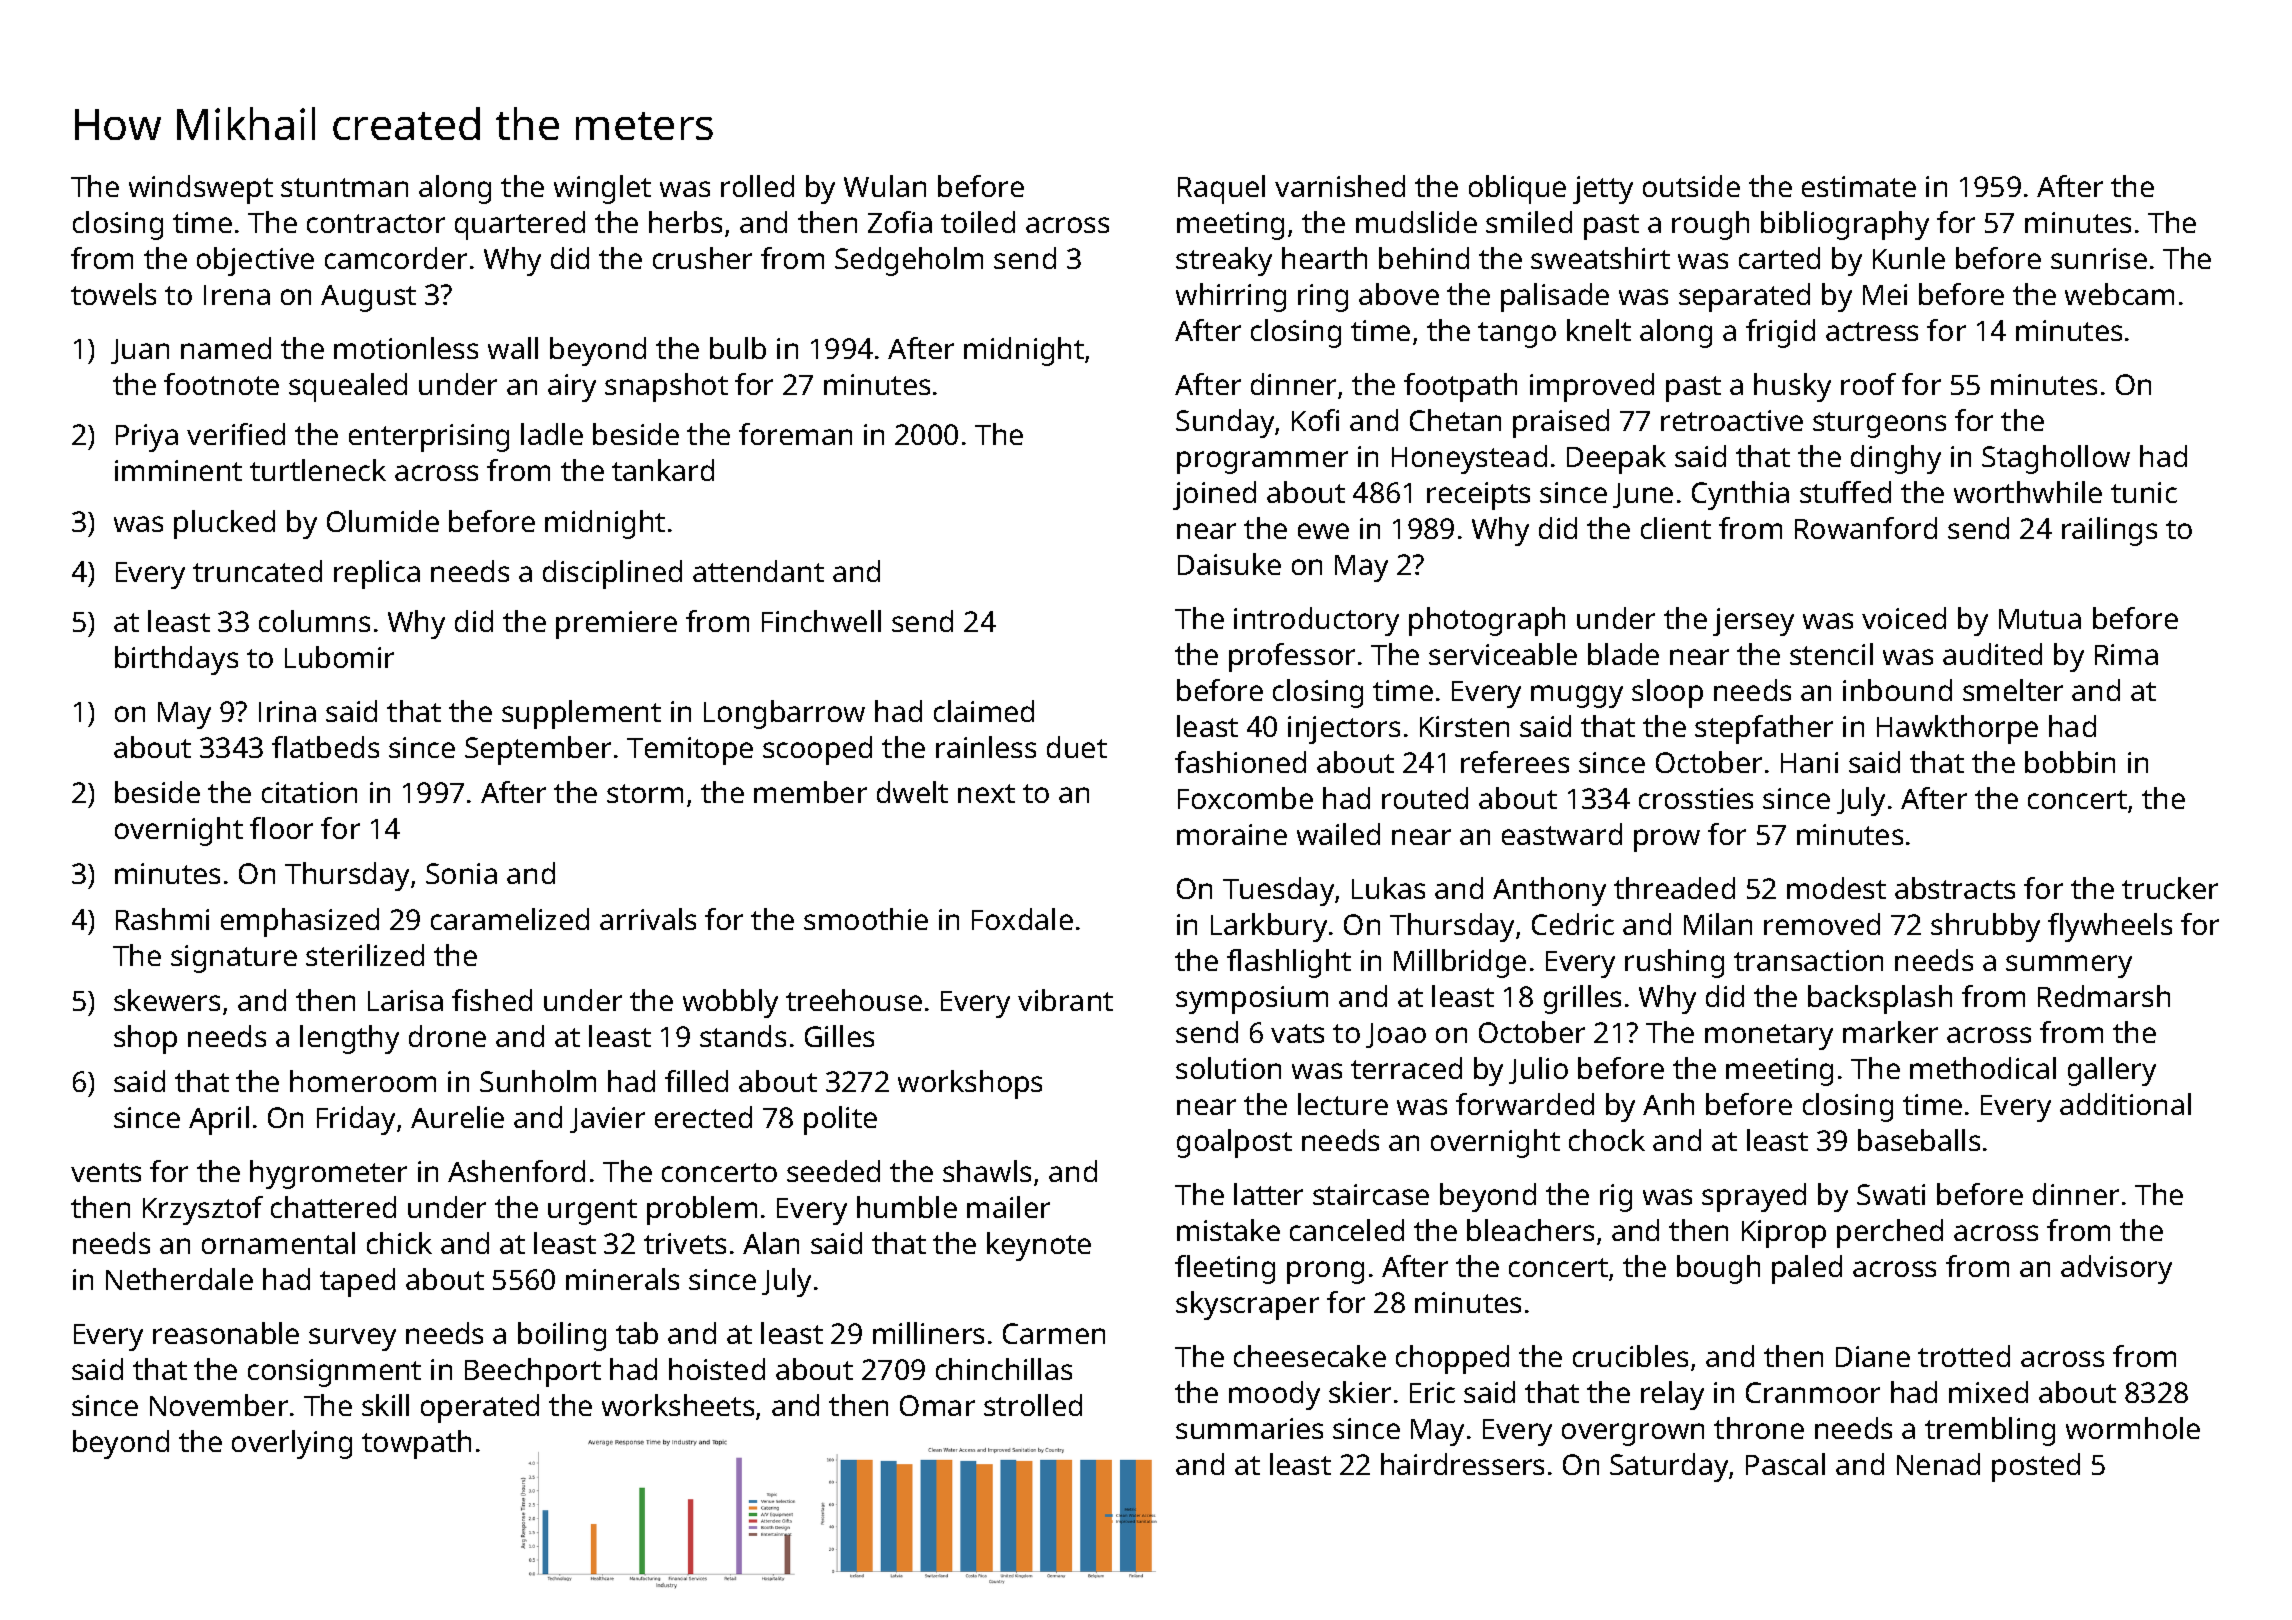 The width and height of the screenshot is (2292, 1620). Describe the element at coordinates (1808, 960) in the screenshot. I see `transaction` at that location.
